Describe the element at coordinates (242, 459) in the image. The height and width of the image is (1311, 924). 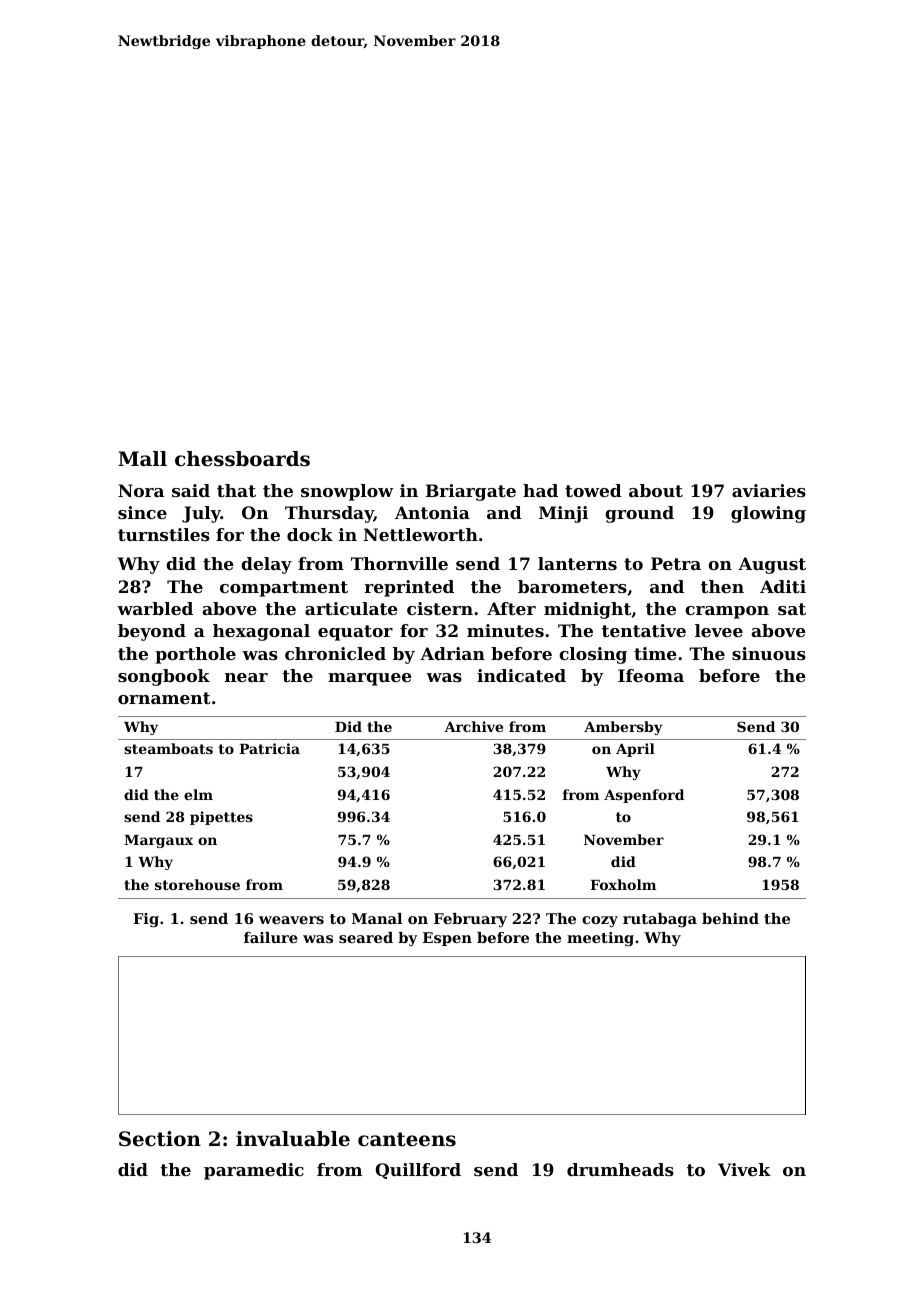
I see `chessboards` at that location.
